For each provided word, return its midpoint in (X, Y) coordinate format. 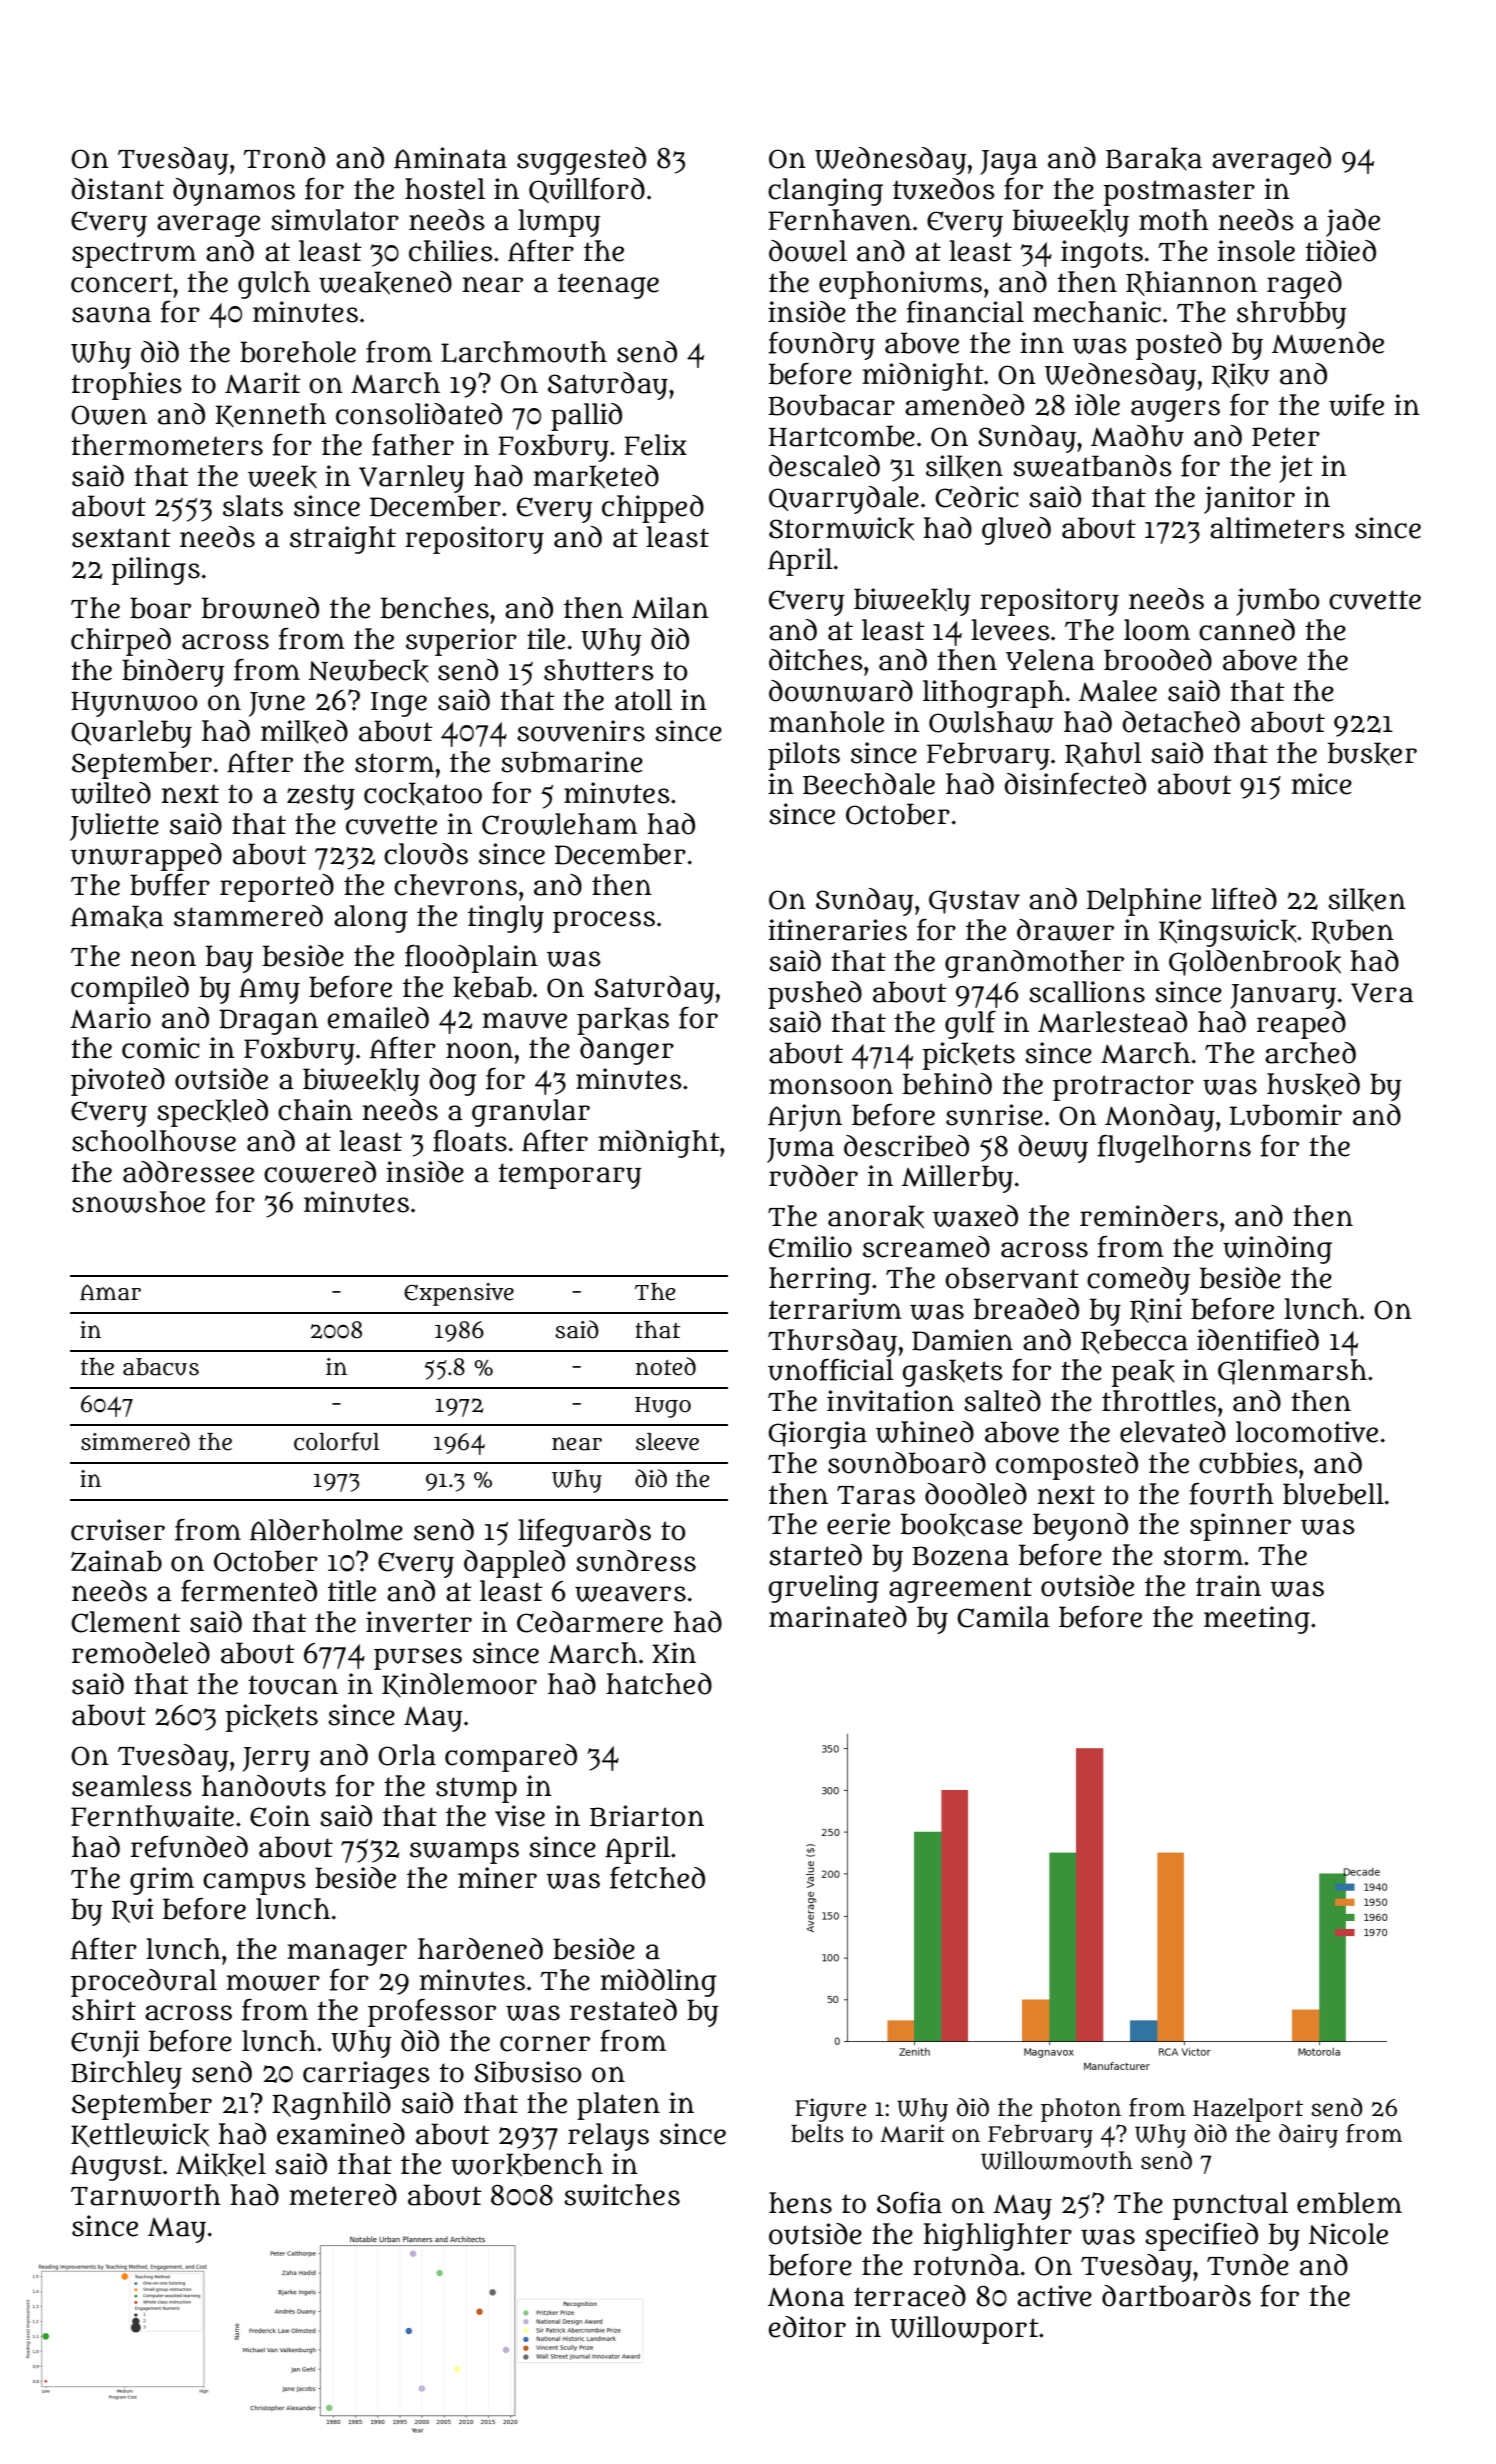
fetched (657, 1878)
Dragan (268, 1022)
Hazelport (1248, 2110)
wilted (111, 793)
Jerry (276, 1759)
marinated (838, 1617)
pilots (804, 756)
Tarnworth (146, 2195)
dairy (1308, 2136)
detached (1181, 722)
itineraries (837, 930)
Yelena (1050, 660)
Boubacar (831, 405)
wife (1356, 405)
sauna (111, 314)
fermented (249, 1591)
